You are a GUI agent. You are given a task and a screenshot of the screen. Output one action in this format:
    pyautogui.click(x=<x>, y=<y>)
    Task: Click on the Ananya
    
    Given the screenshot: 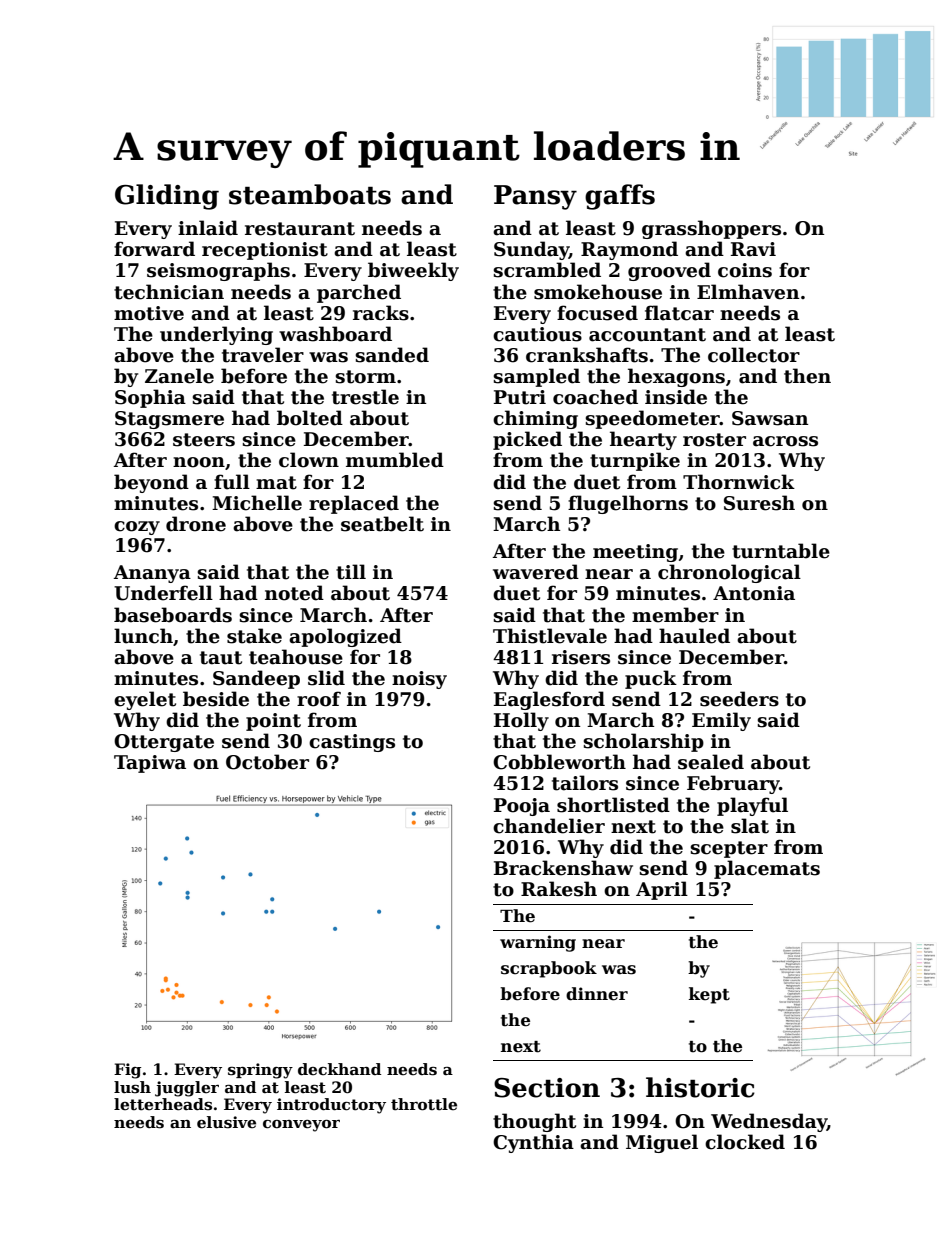 What is the action you would take?
    pyautogui.click(x=152, y=574)
